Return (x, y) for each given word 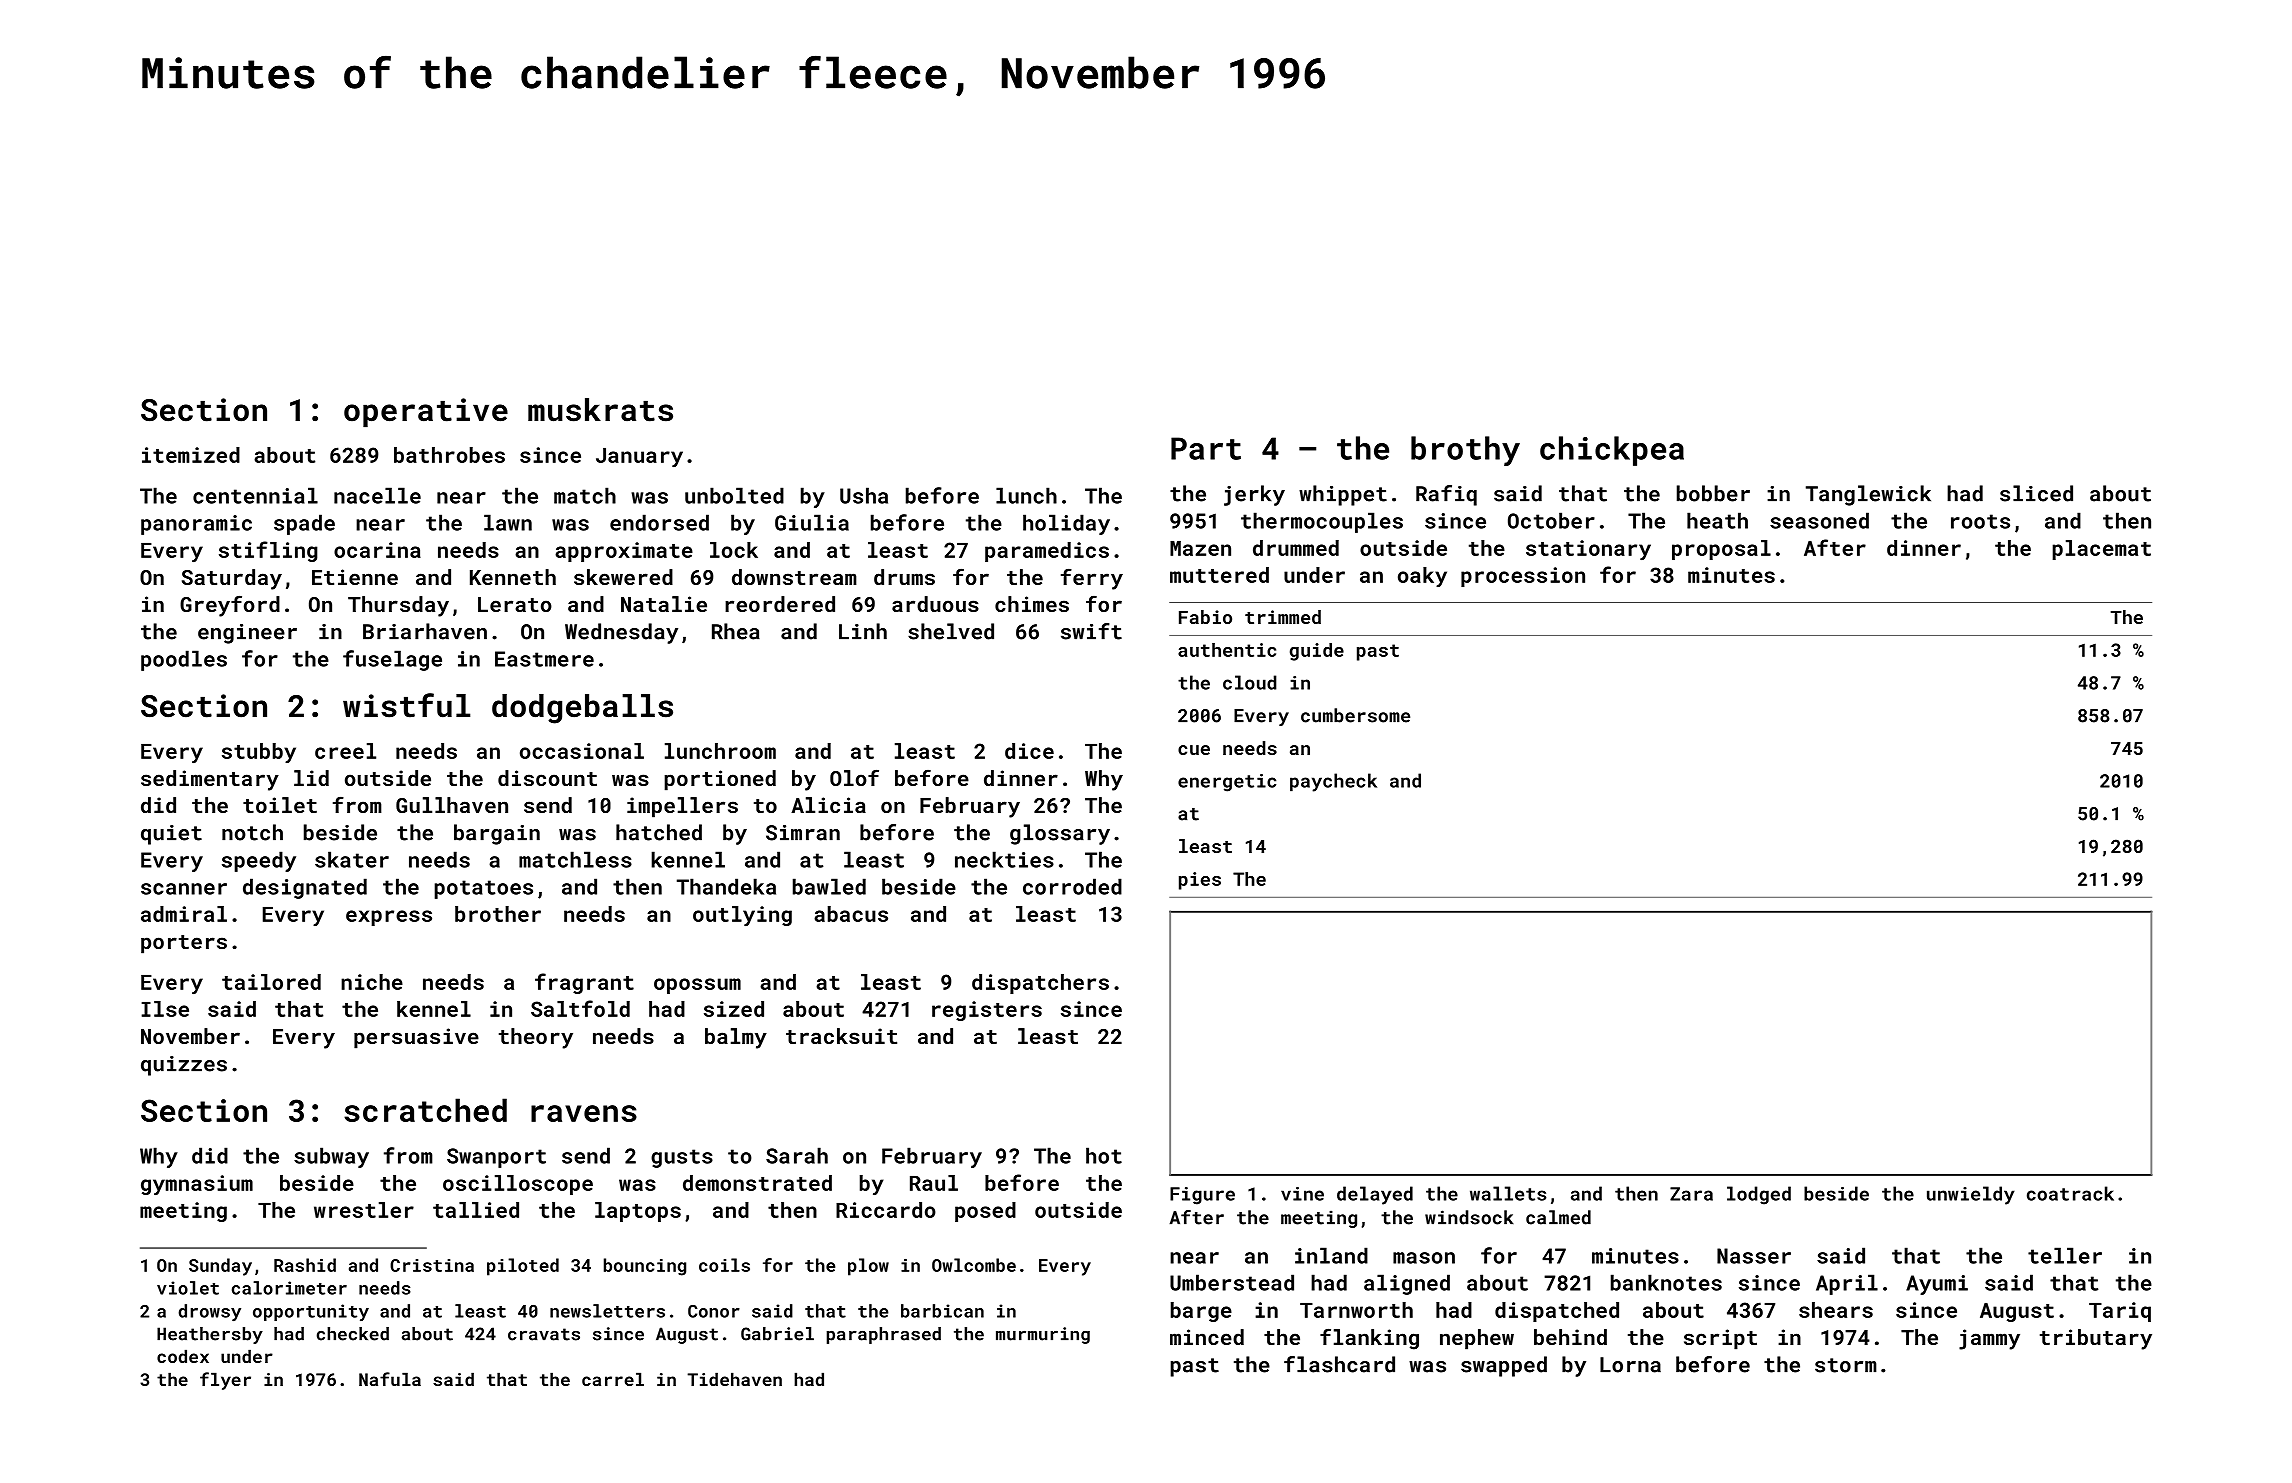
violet (188, 1288)
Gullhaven (452, 805)
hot (1104, 1155)
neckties (1004, 859)
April (1847, 1284)
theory (536, 1038)
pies (1200, 881)
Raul (934, 1183)
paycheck (1333, 782)
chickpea (1612, 451)
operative (426, 412)
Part (1206, 448)
